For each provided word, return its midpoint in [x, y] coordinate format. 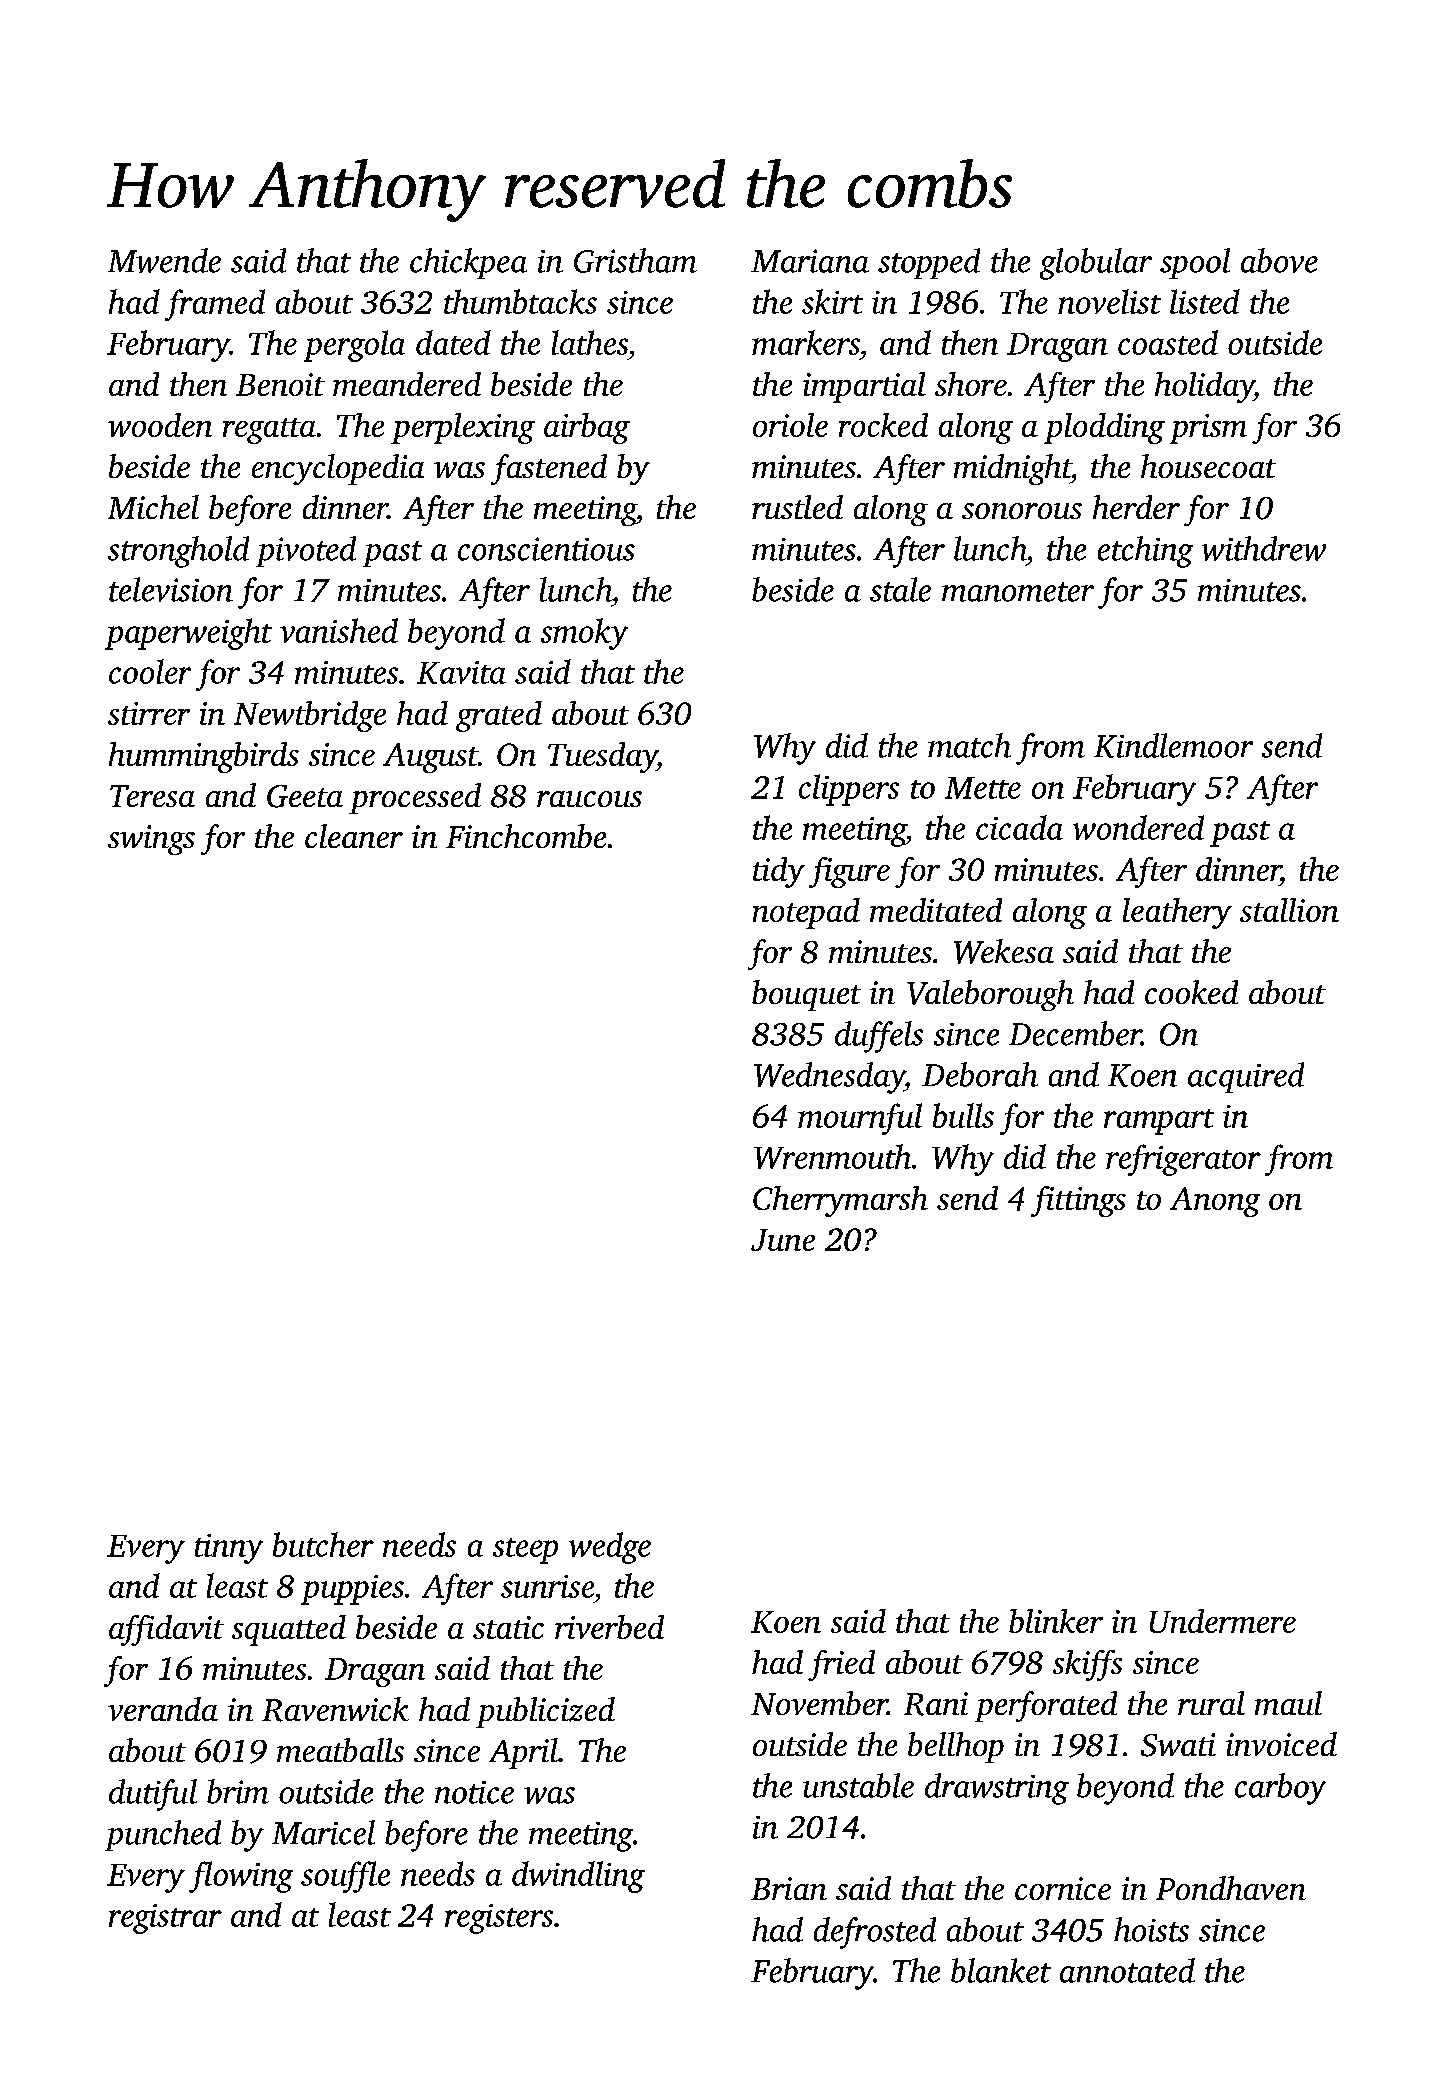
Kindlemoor [1173, 745]
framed [215, 305]
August [430, 758]
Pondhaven [1231, 1888]
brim [238, 1791]
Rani [936, 1704]
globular [1096, 264]
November [819, 1703]
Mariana [810, 261]
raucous [589, 799]
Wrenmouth [832, 1156]
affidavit [166, 1630]
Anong [1215, 1202]
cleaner [354, 836]
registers [499, 1919]
